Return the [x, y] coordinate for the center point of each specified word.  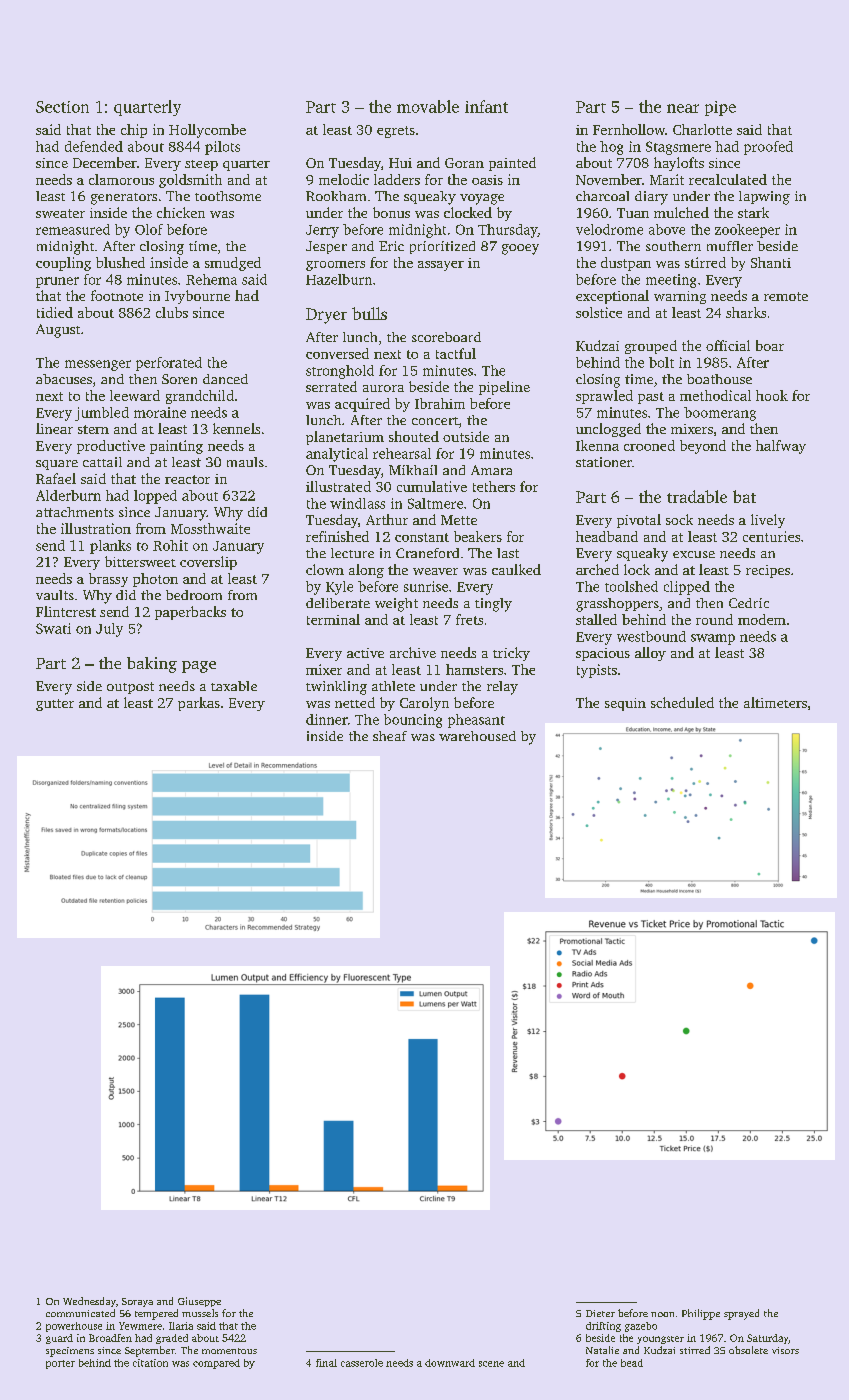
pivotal [639, 521]
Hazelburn [339, 279]
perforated [169, 364]
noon [662, 1314]
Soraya [137, 1302]
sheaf [390, 736]
